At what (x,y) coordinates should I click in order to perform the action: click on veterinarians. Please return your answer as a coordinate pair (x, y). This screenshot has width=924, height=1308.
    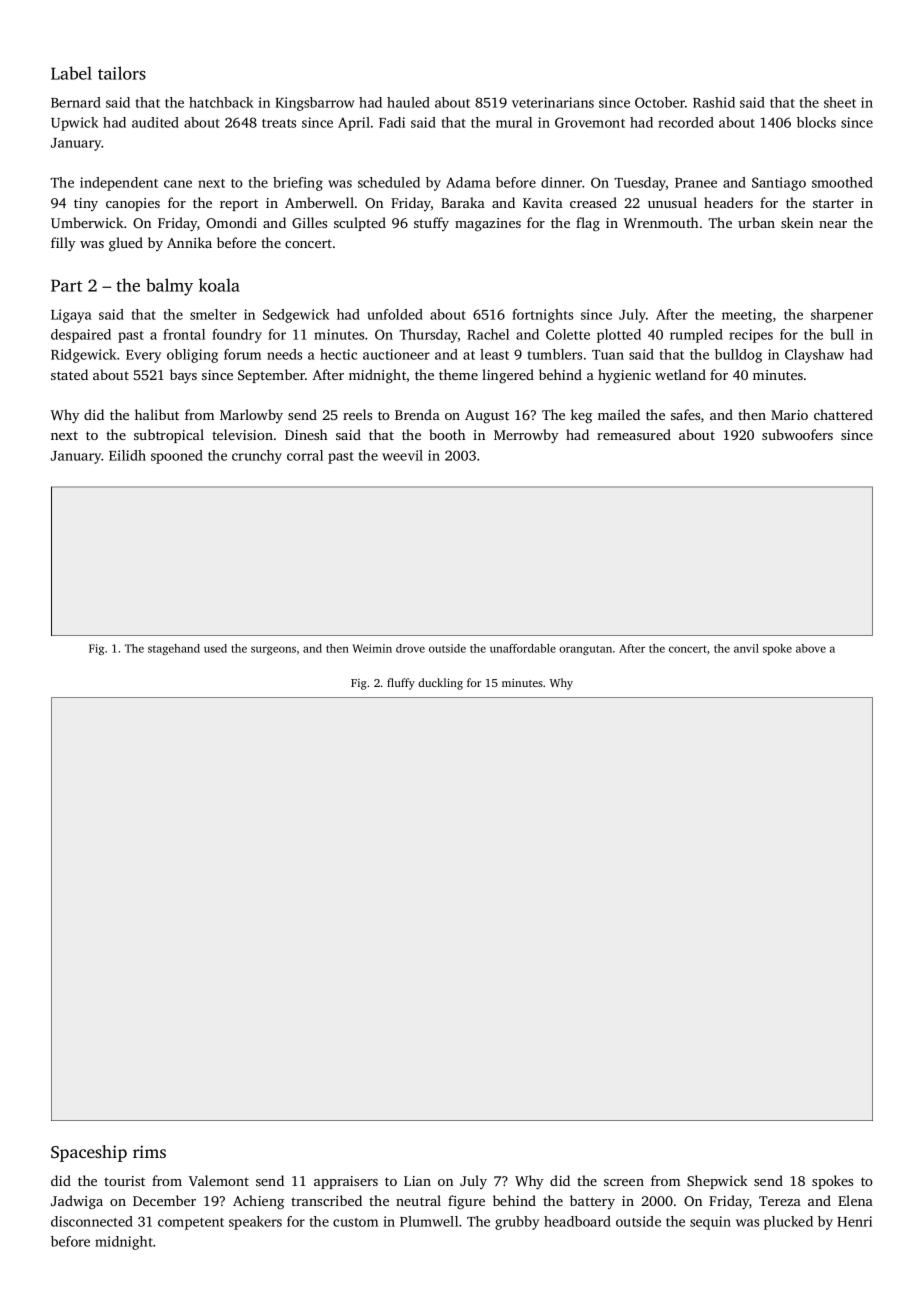
    Looking at the image, I should click on (553, 102).
